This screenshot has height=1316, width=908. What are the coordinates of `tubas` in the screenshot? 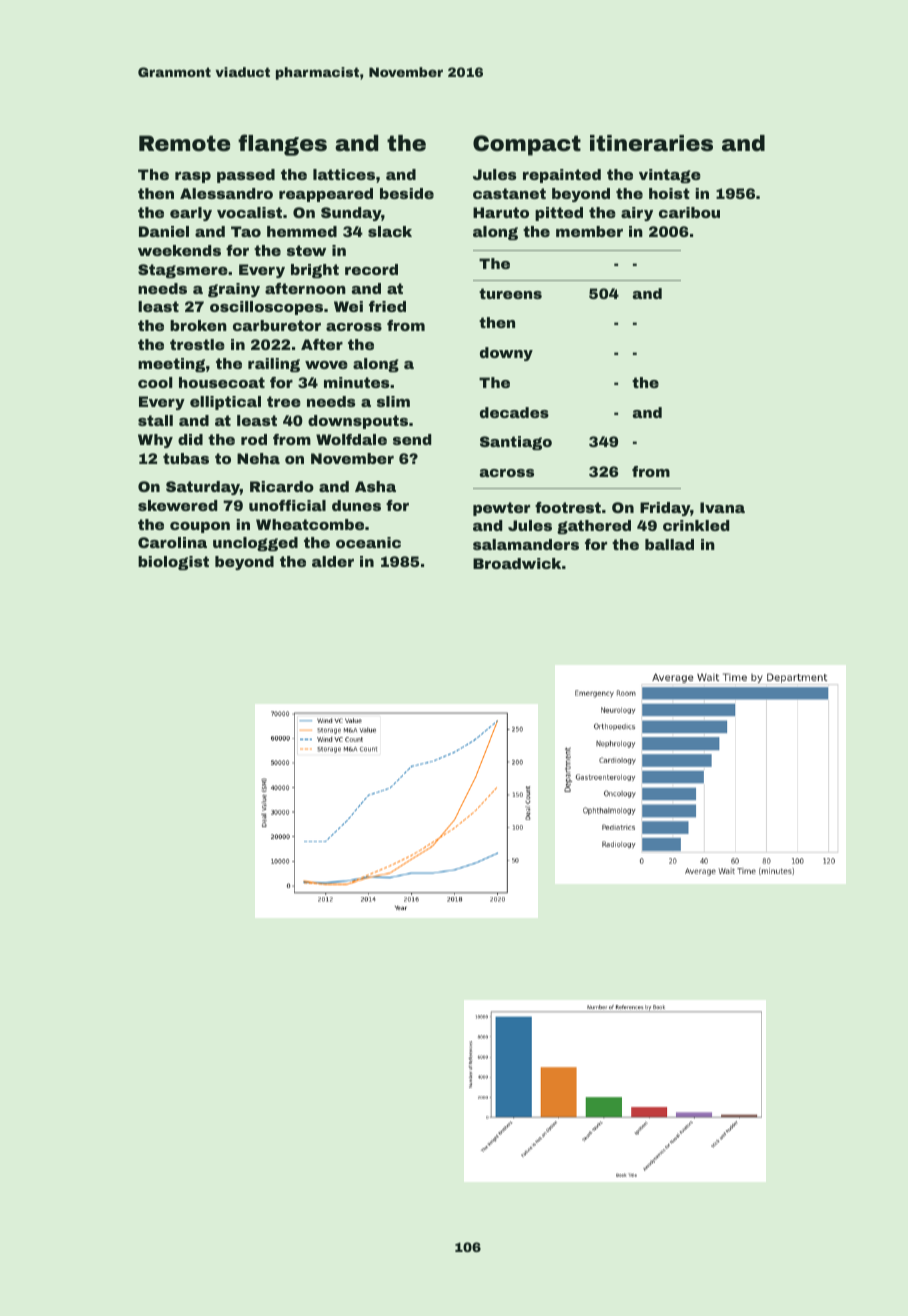 It's located at (186, 458).
